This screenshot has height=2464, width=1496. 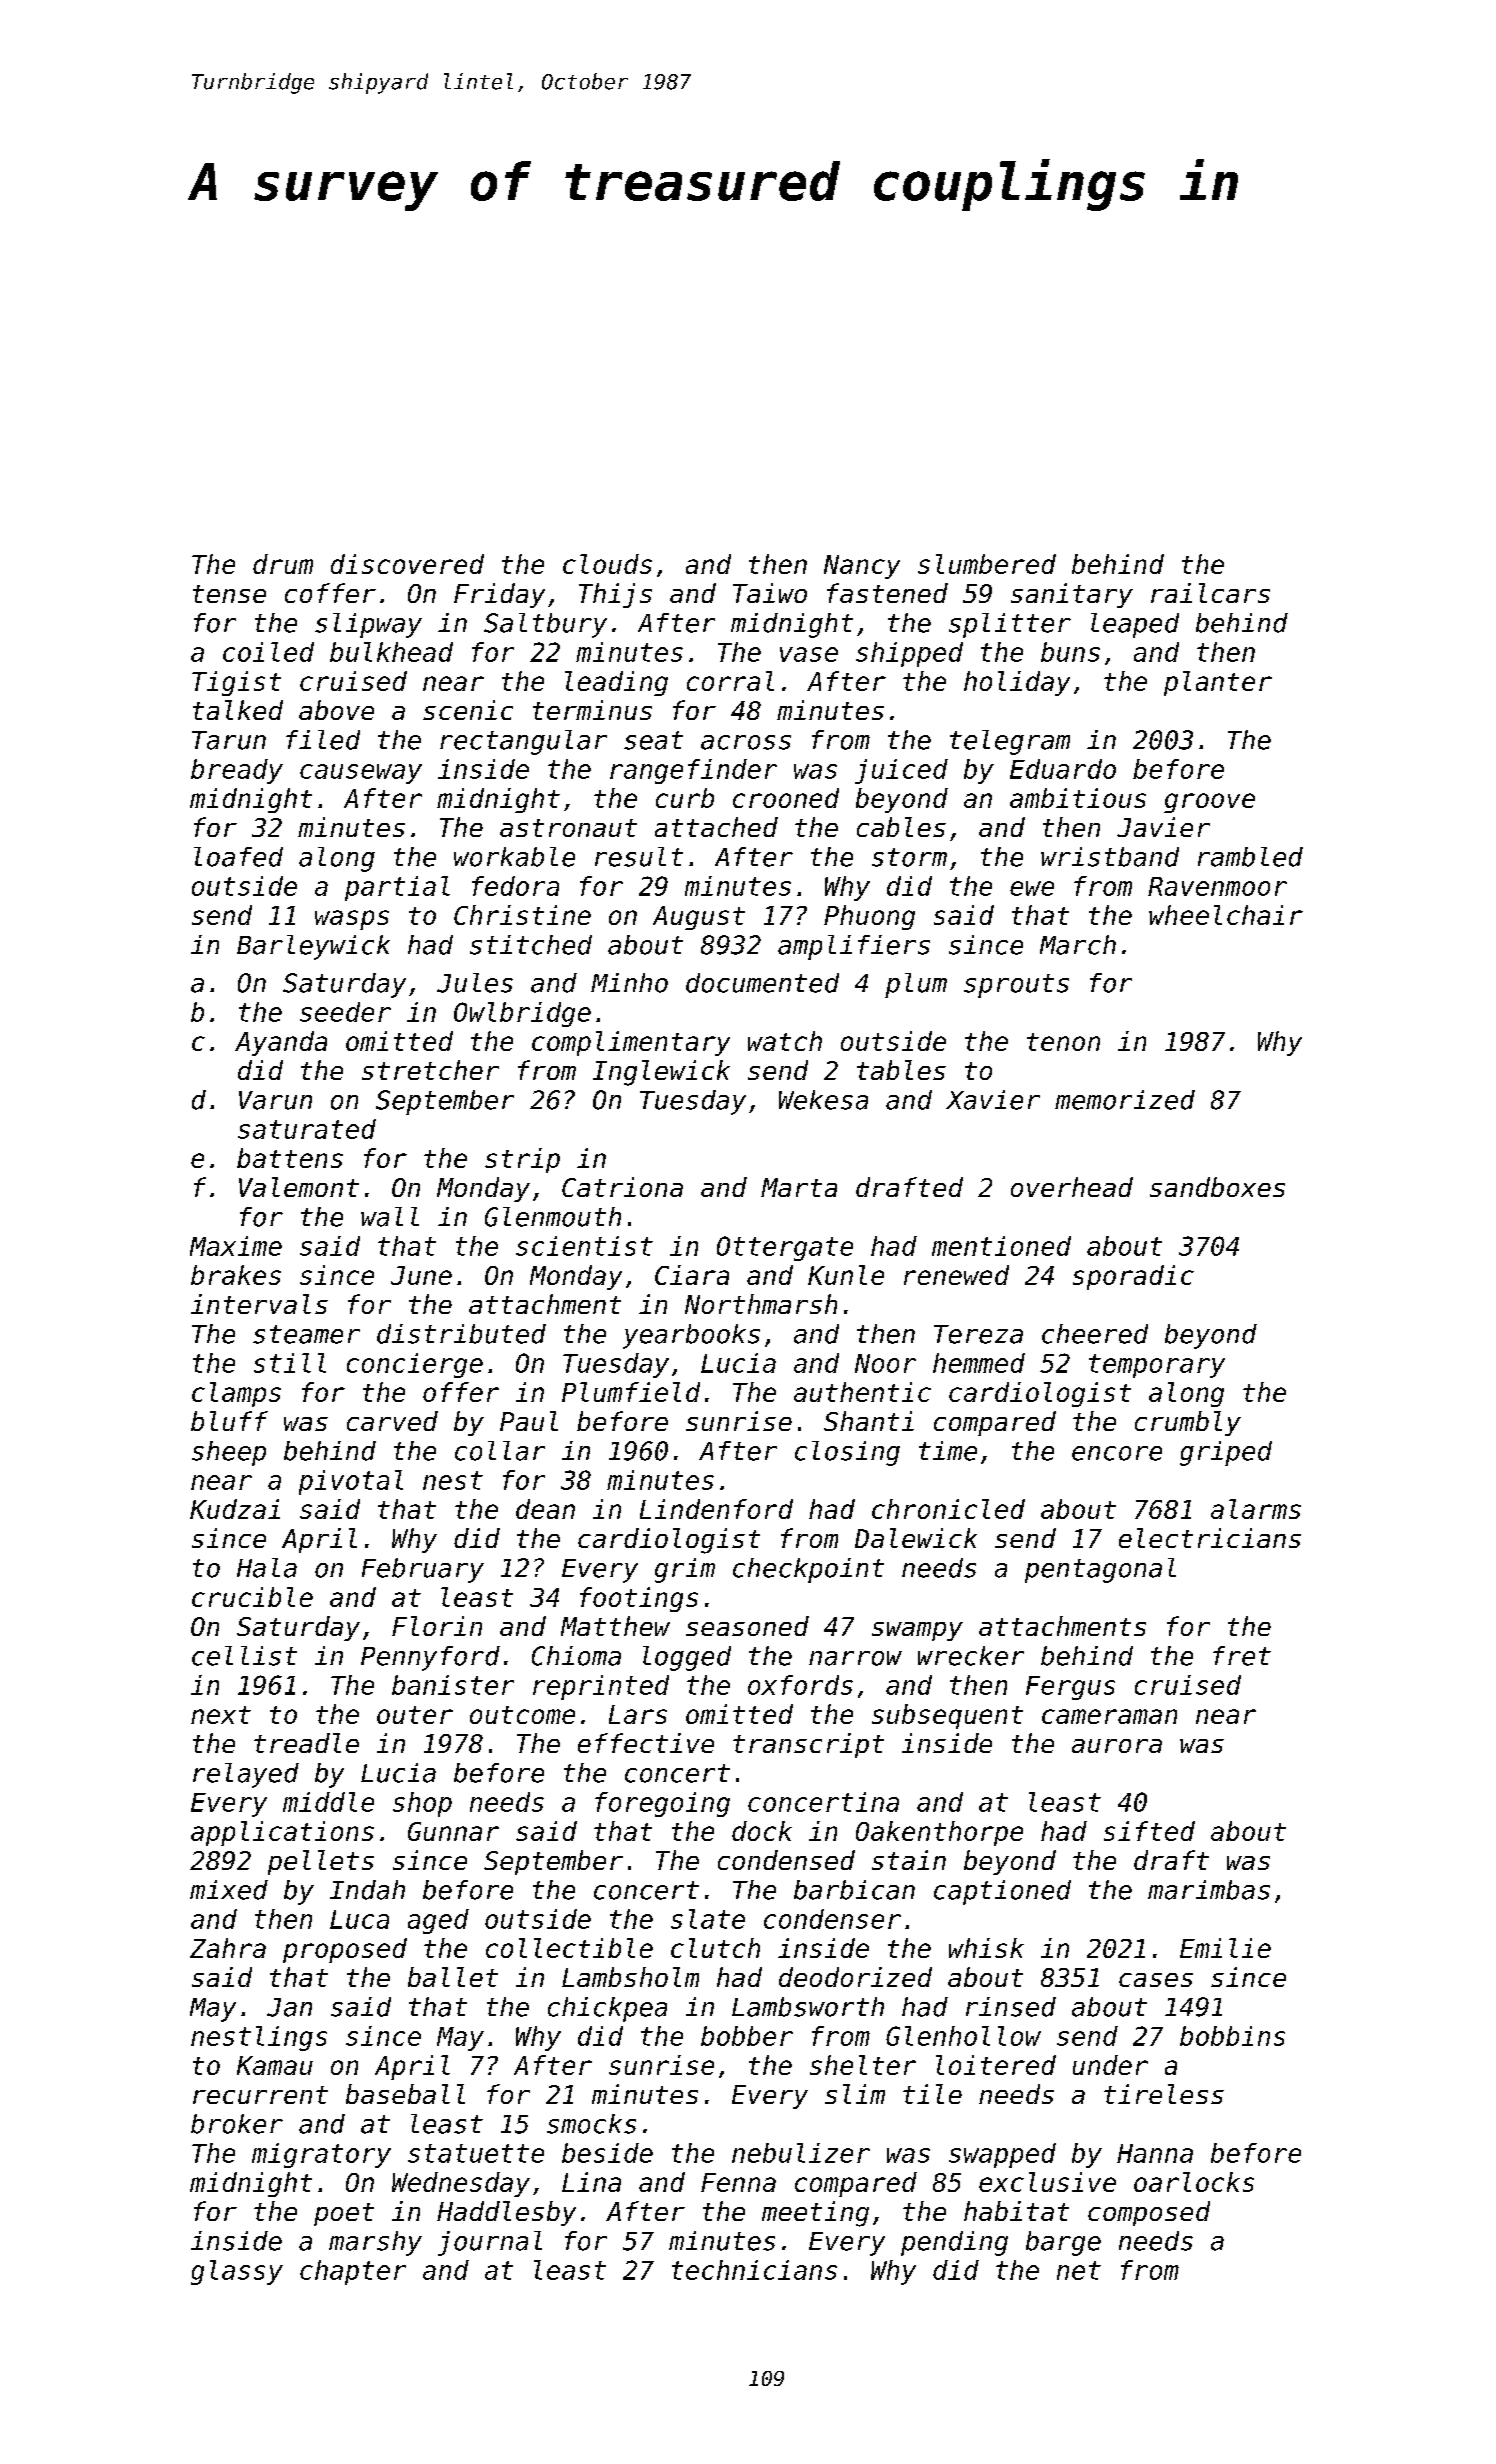 What do you see at coordinates (629, 983) in the screenshot?
I see `Minho` at bounding box center [629, 983].
